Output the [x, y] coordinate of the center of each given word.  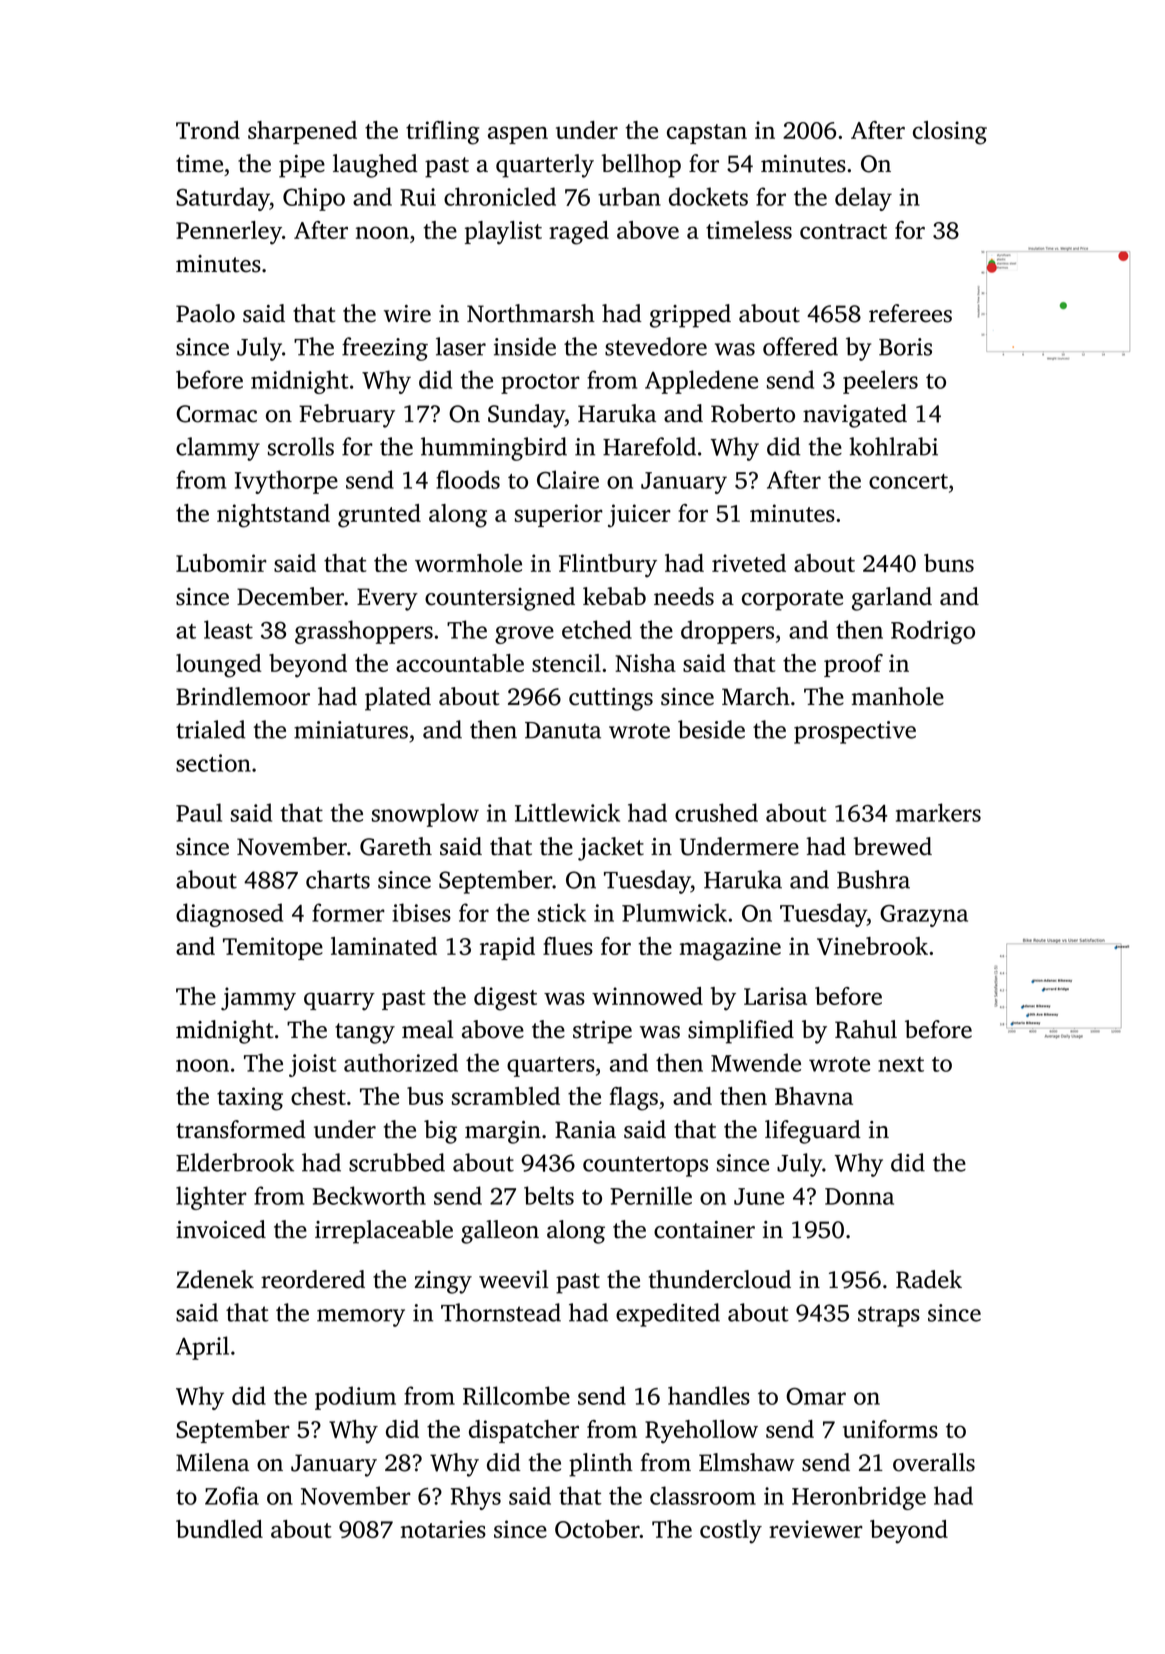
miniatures [351, 730]
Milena [212, 1462]
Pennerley [229, 233]
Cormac [216, 414]
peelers [880, 382]
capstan [707, 134]
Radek [929, 1279]
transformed [241, 1129]
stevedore [656, 346]
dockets [708, 196]
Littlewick [567, 812]
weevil [514, 1279]
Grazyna [924, 916]
